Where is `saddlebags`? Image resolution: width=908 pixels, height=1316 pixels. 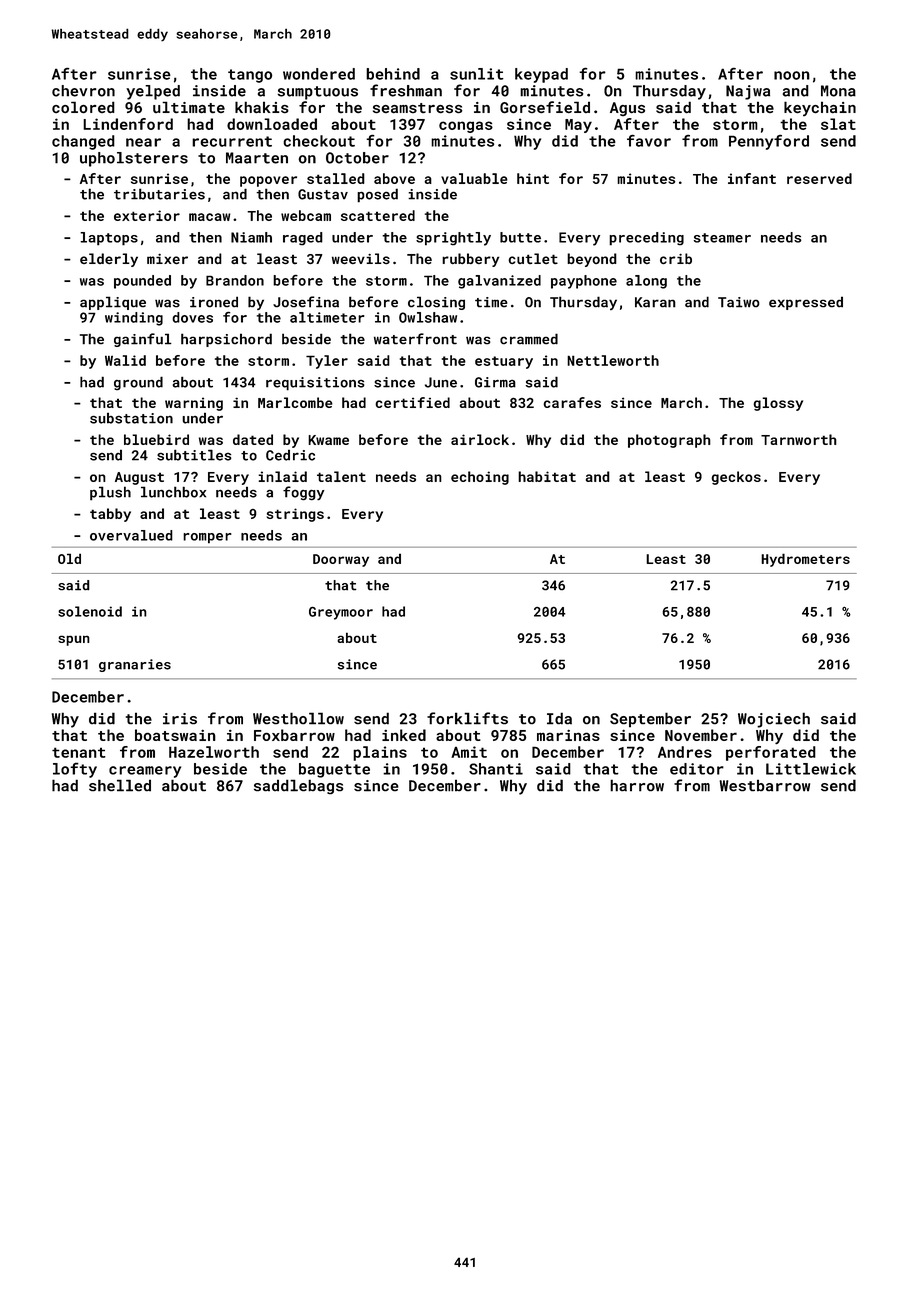 saddlebags is located at coordinates (298, 786).
